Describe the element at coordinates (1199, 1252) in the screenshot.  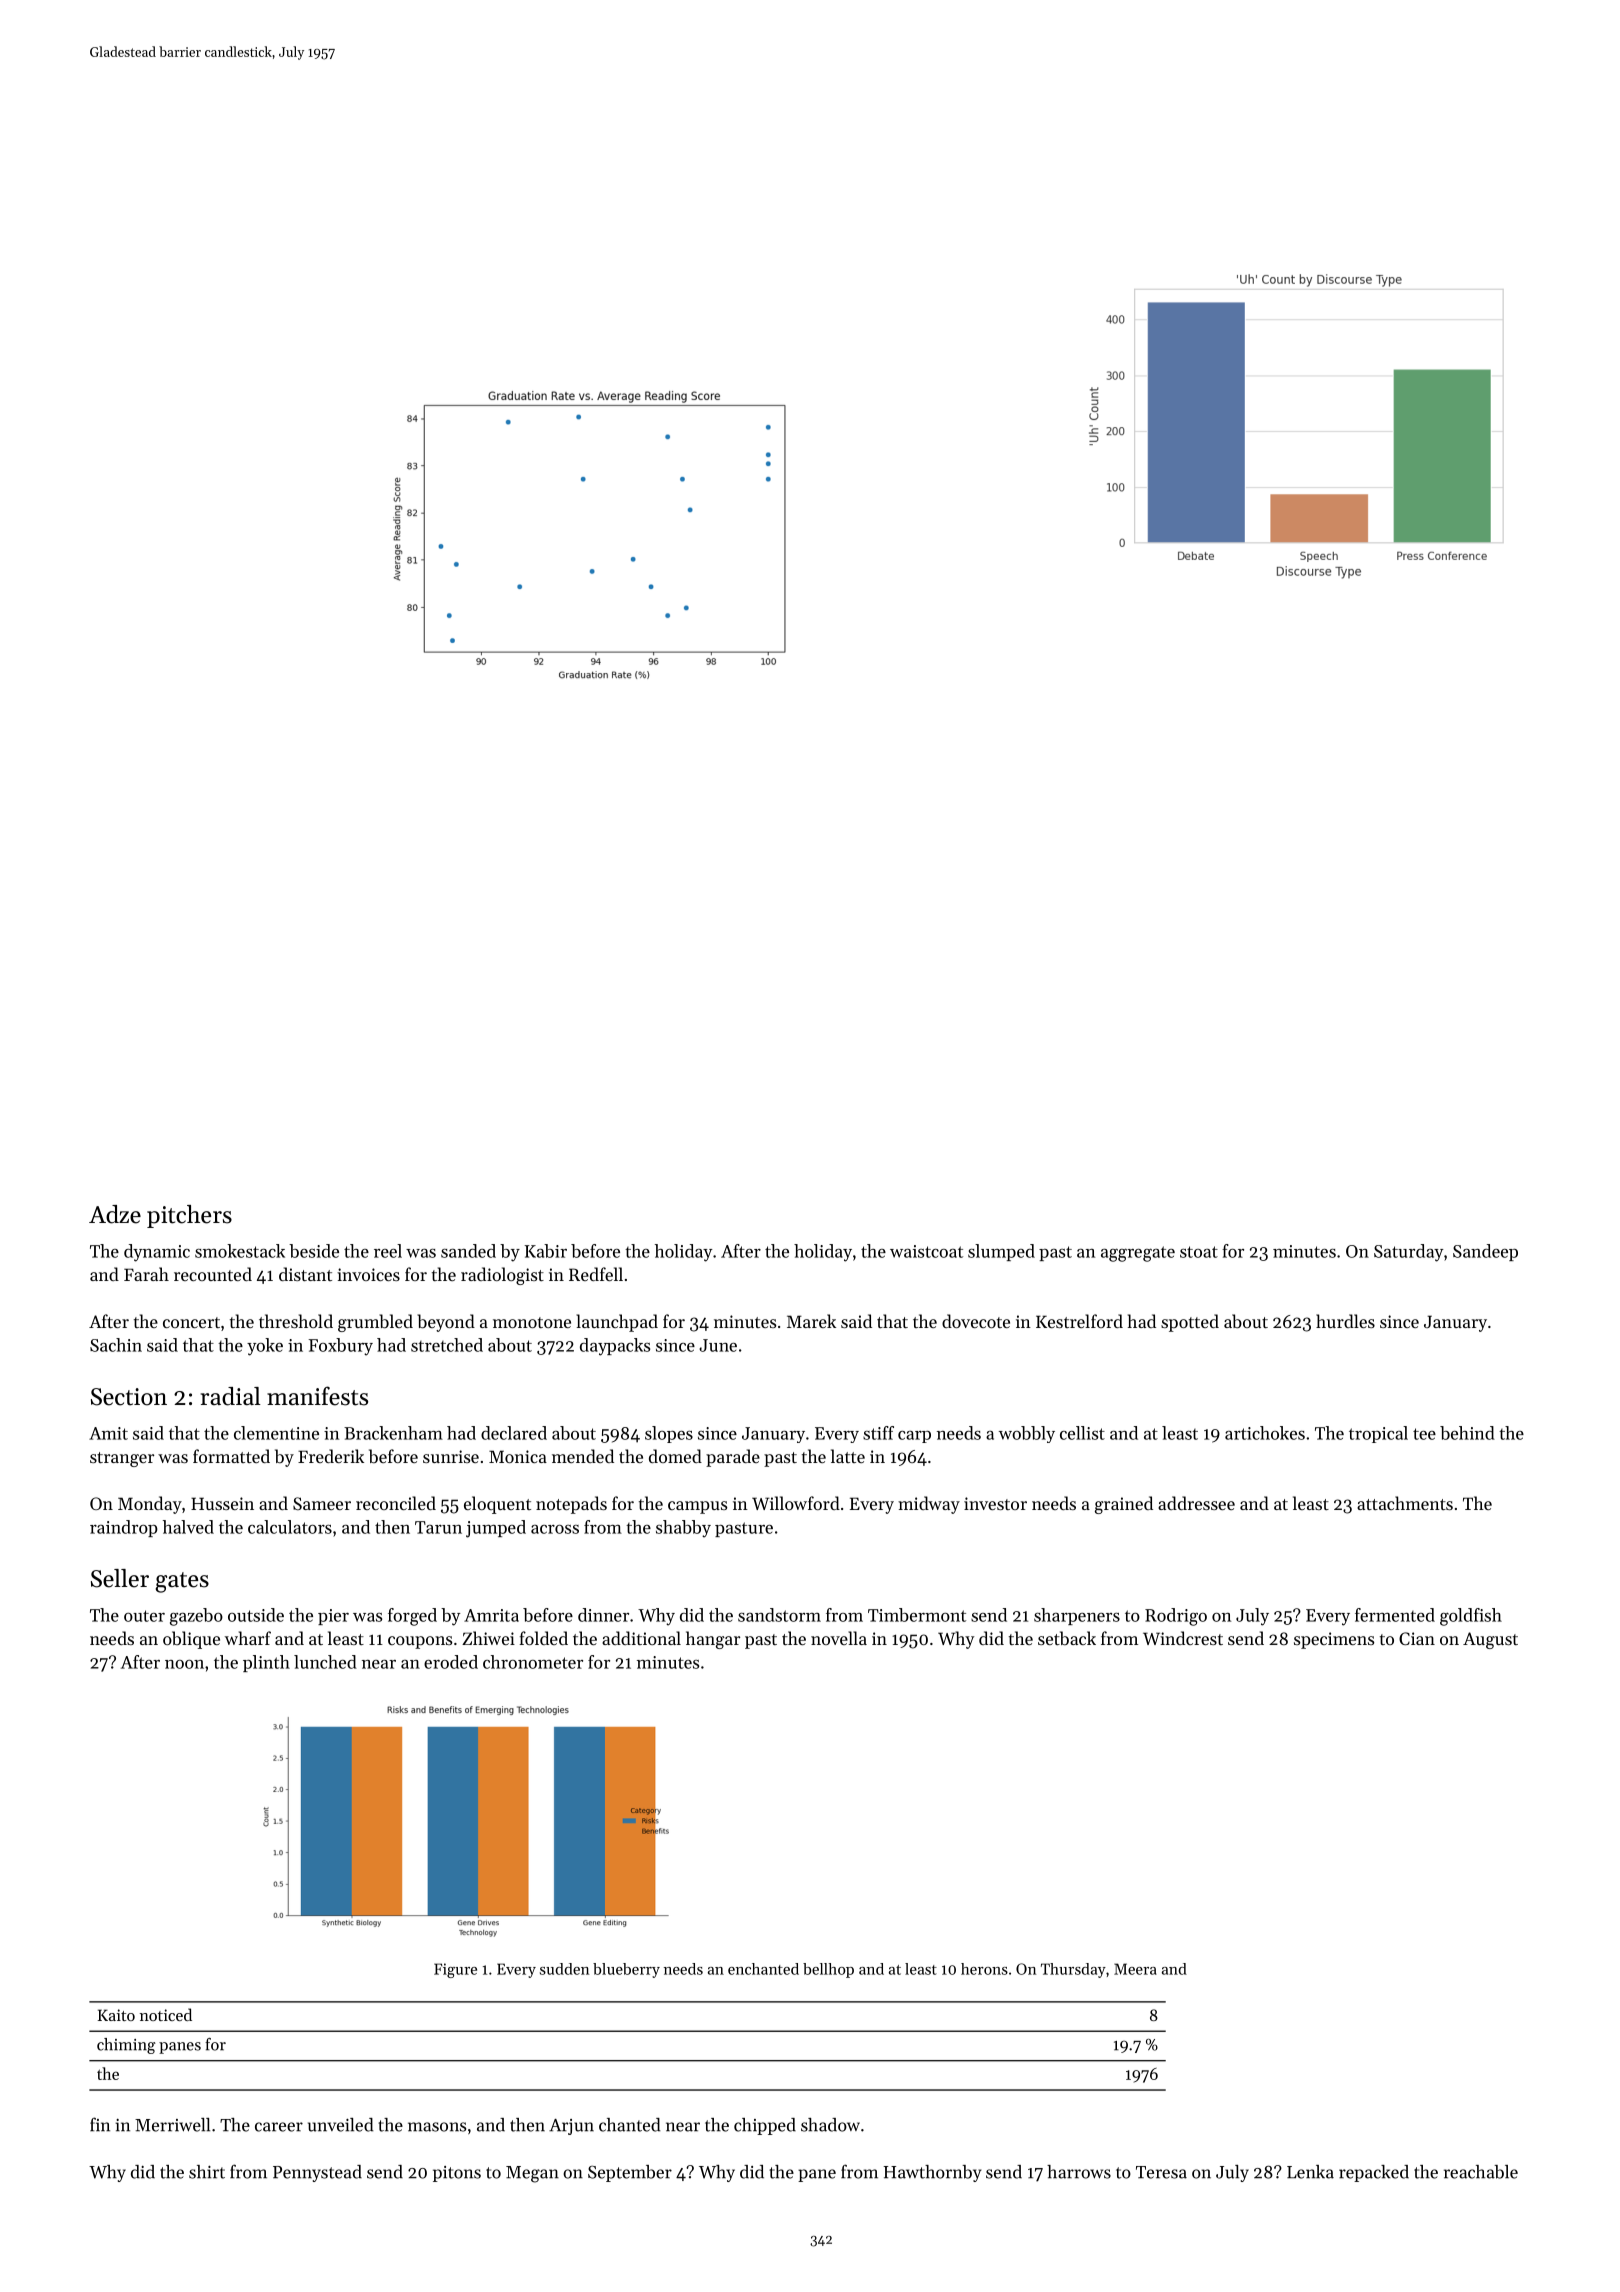
I see `stoat` at that location.
